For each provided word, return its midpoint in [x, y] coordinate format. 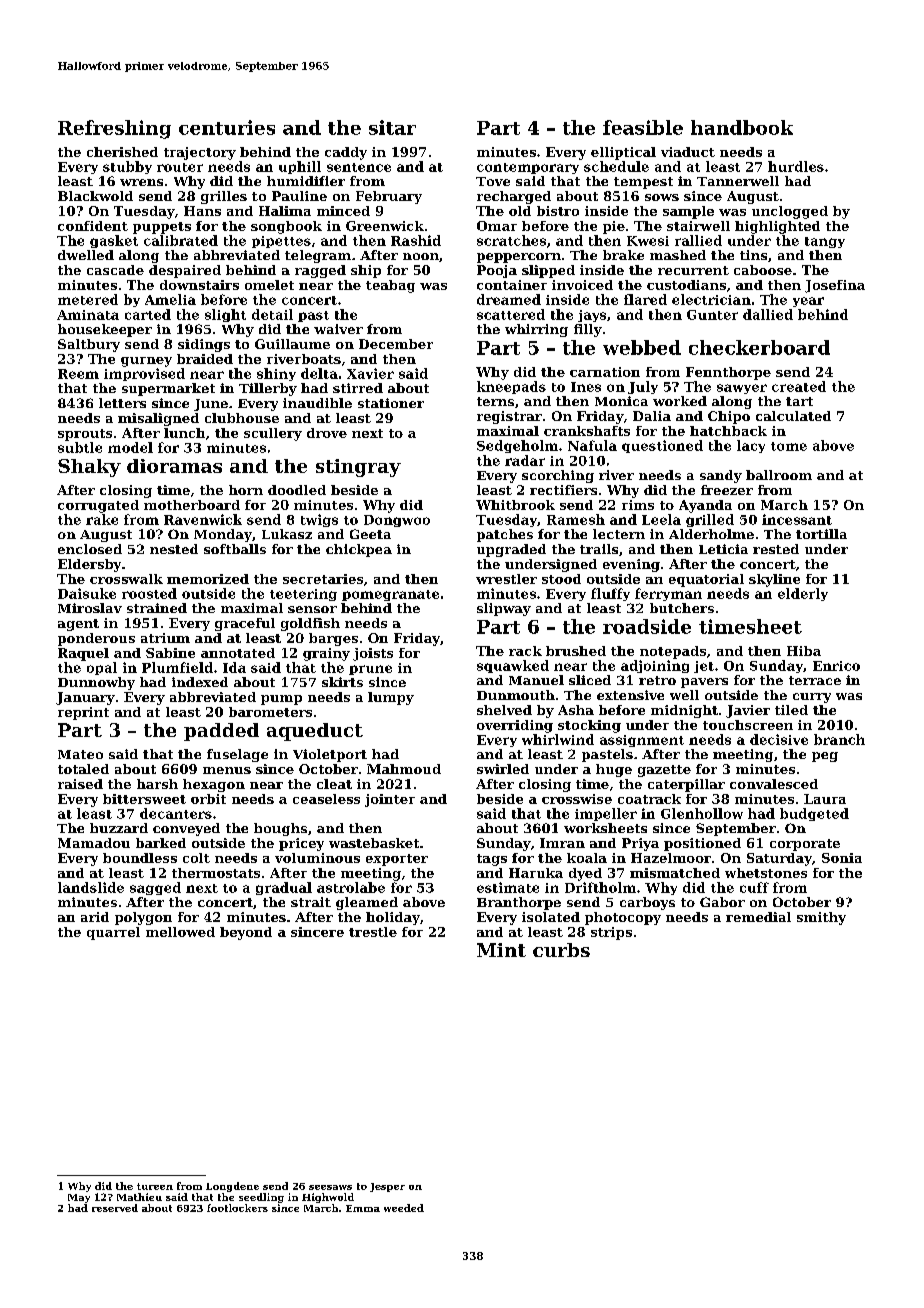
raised [80, 784]
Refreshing [114, 129]
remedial [758, 917]
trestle [373, 932]
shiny [276, 374]
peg [825, 757]
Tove [493, 181]
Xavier [370, 373]
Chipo [729, 417]
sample [688, 212]
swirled [503, 769]
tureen [155, 1186]
